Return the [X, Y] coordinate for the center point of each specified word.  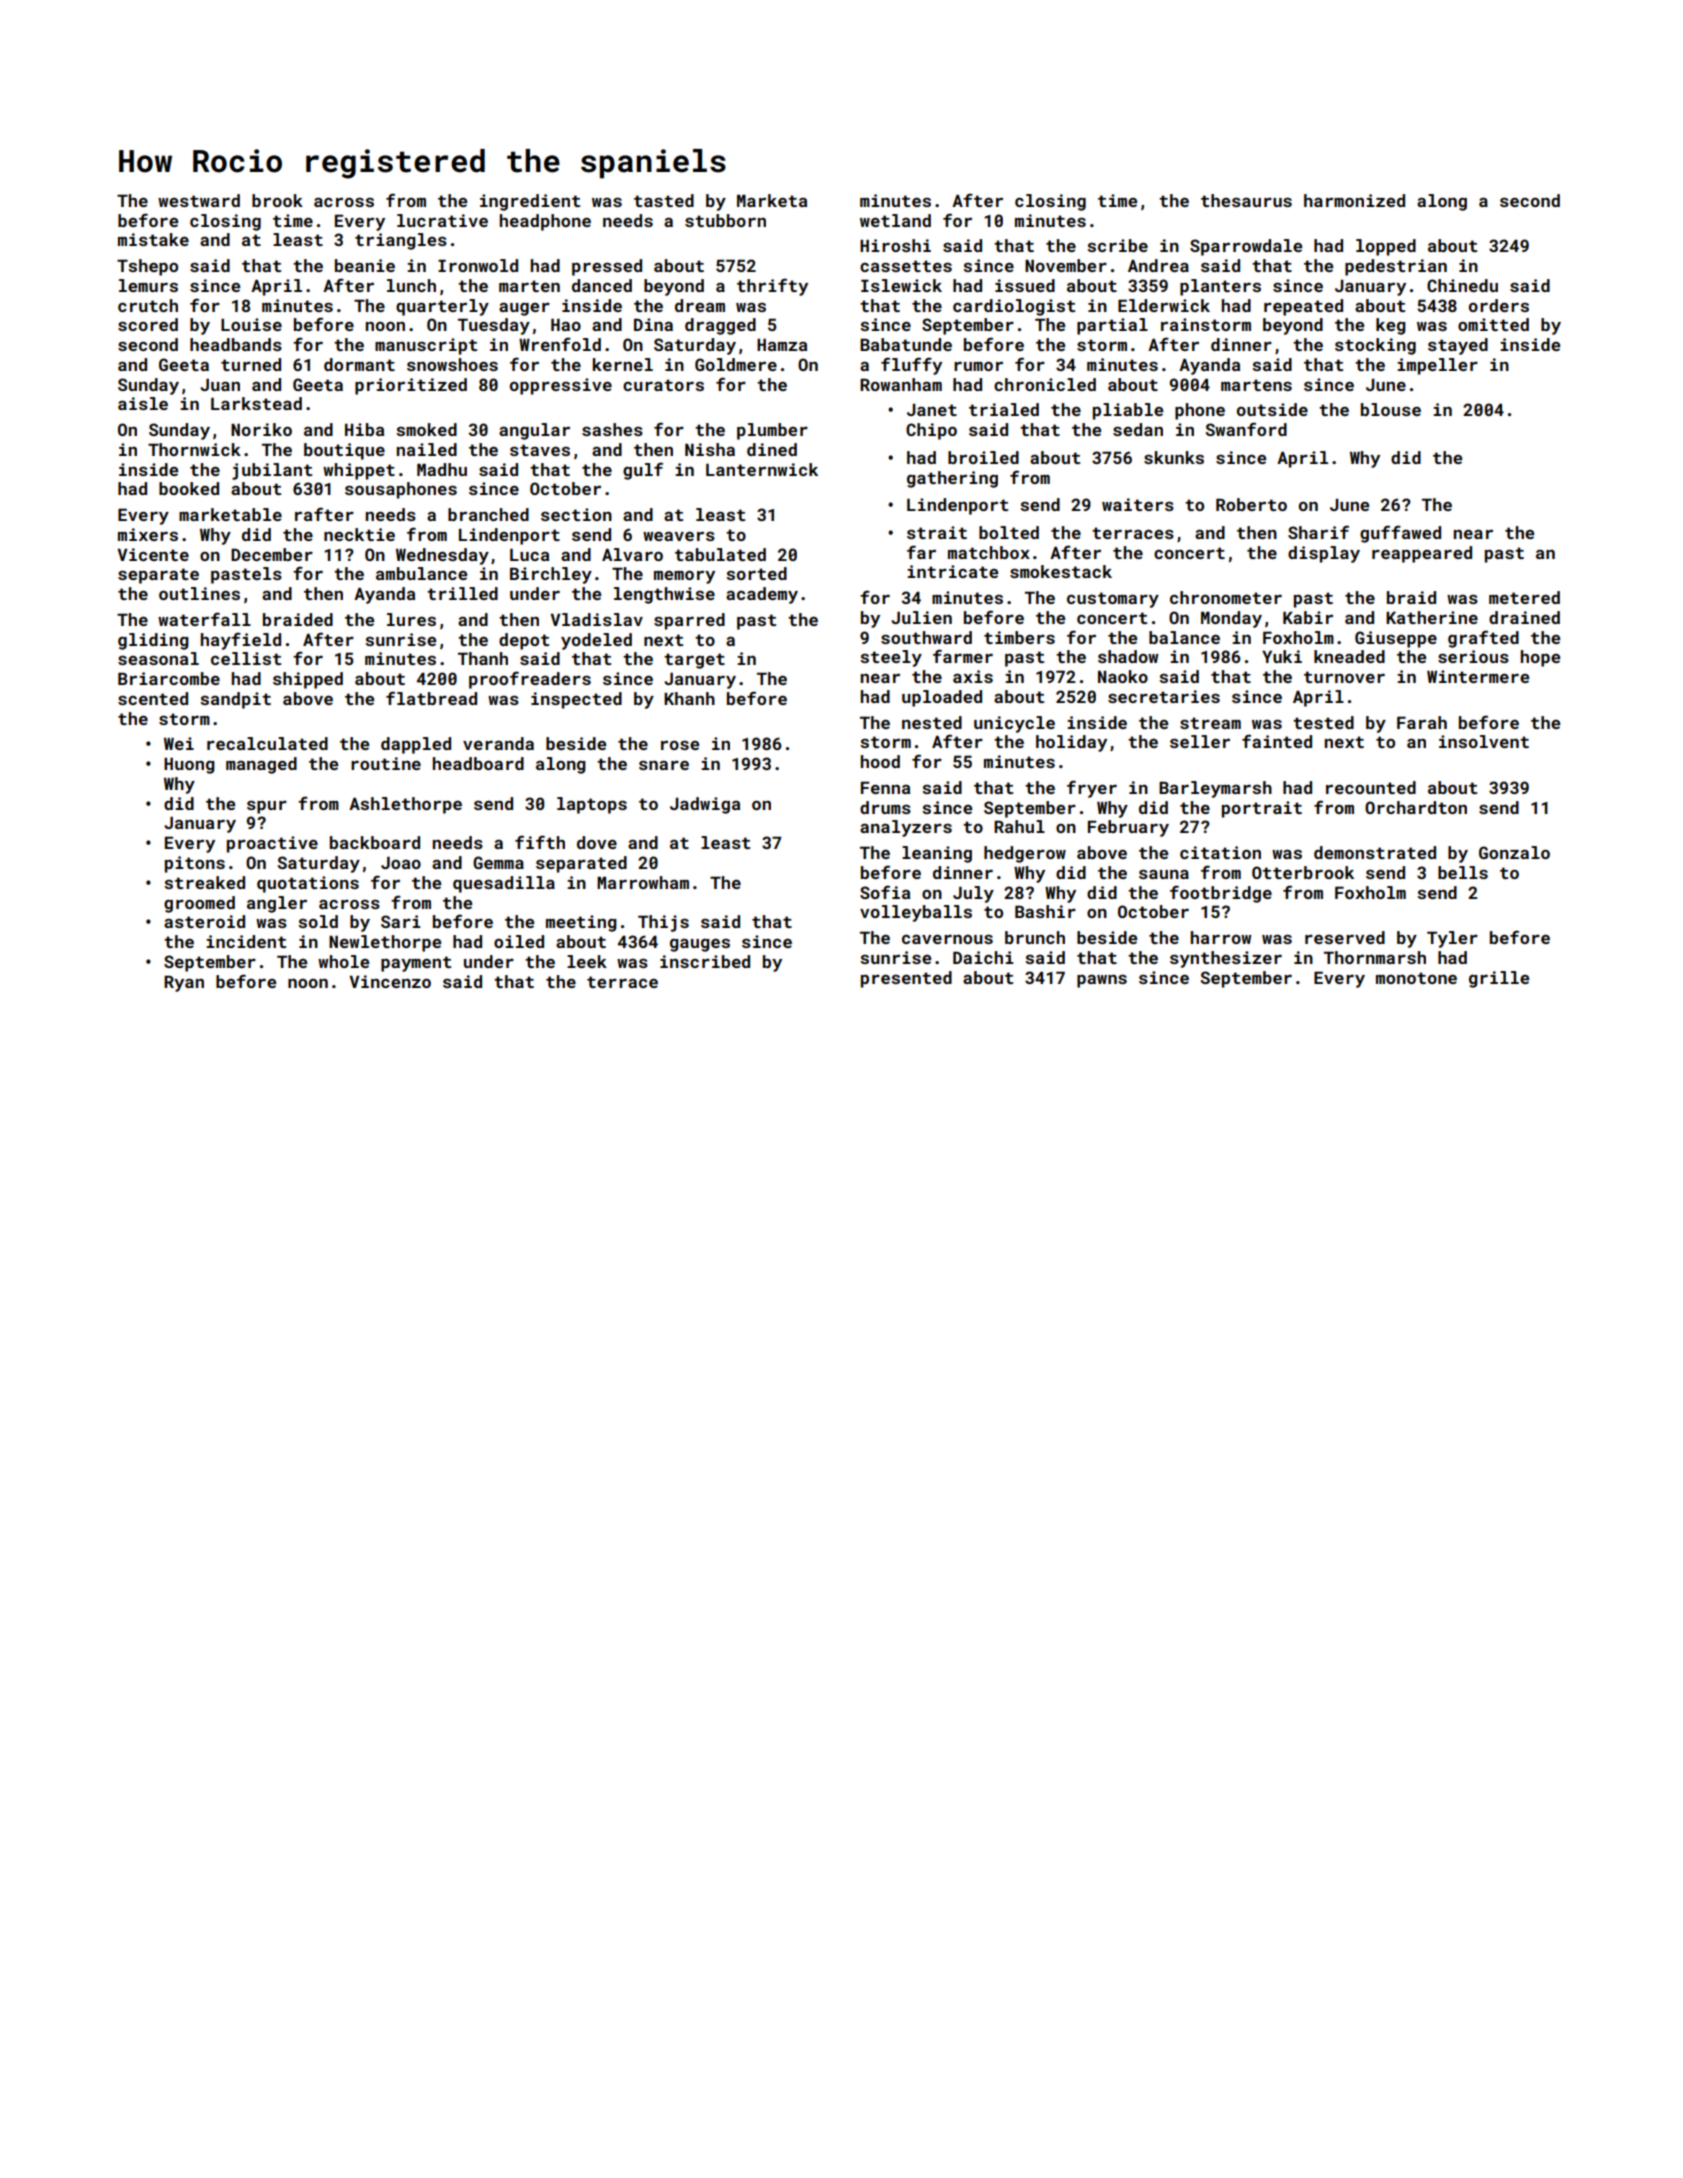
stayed [1458, 346]
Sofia [885, 892]
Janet [932, 410]
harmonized [1354, 200]
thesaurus [1246, 200]
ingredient [530, 202]
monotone [1416, 978]
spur [267, 807]
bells [1463, 872]
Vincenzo [390, 981]
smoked [426, 429]
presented [906, 979]
